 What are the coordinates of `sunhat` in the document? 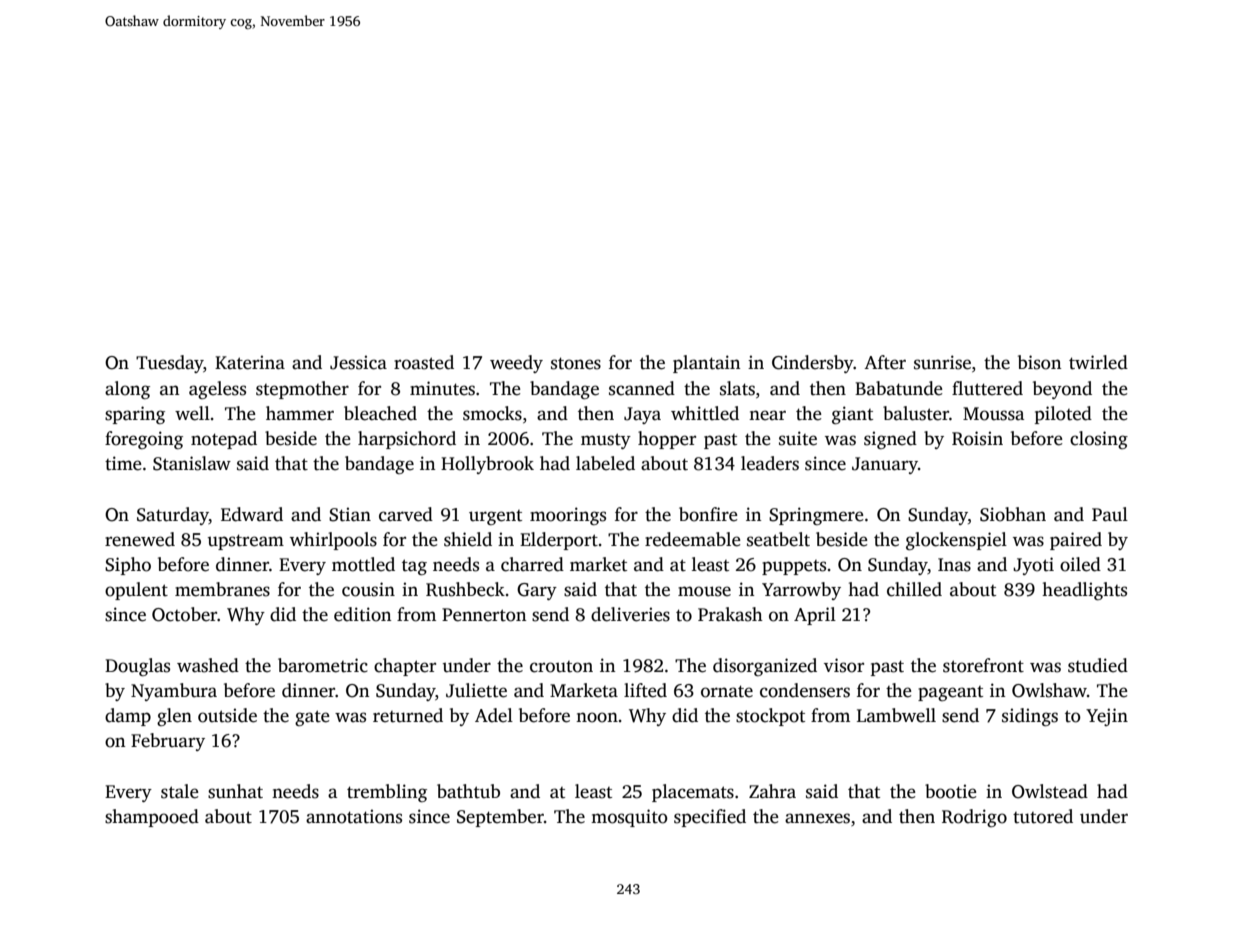 It's located at (235, 791).
